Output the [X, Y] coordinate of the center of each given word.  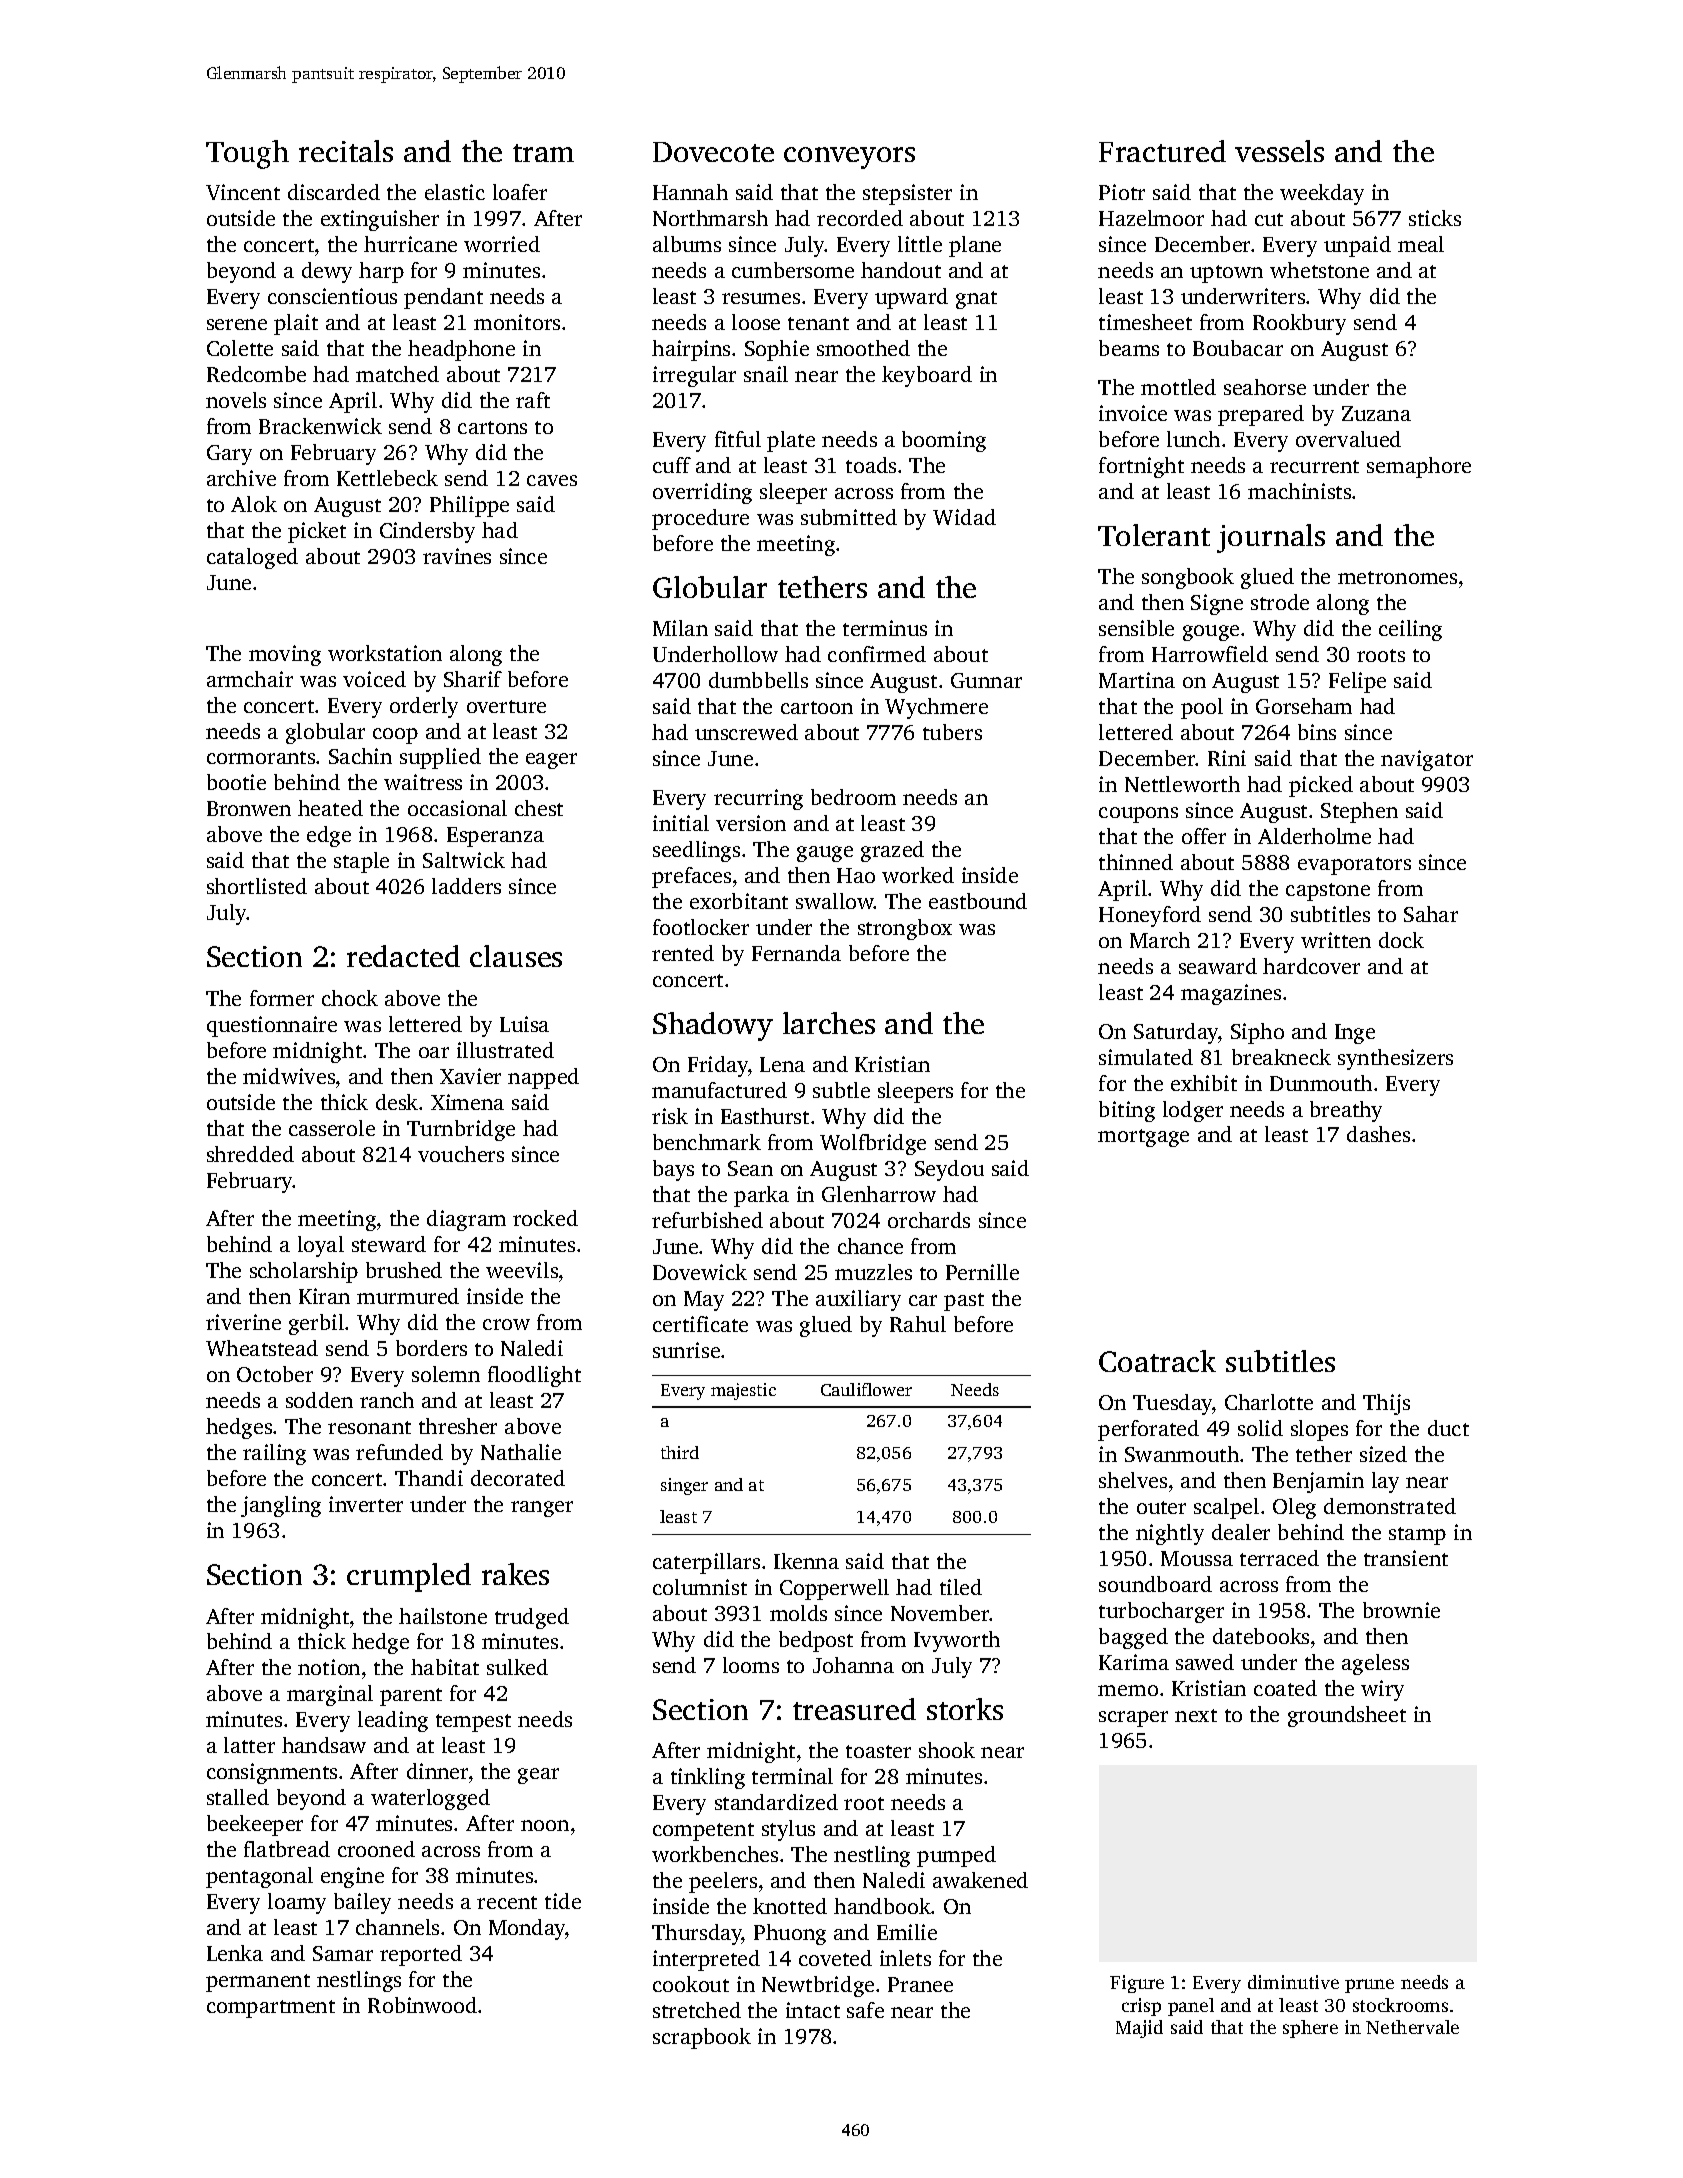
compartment [271, 2009]
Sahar [1431, 914]
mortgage [1143, 1138]
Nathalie [521, 1452]
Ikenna [806, 1561]
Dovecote [713, 152]
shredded [250, 1154]
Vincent [243, 192]
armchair [250, 679]
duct [1448, 1428]
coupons [1138, 815]
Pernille [982, 1272]
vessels [1279, 151]
